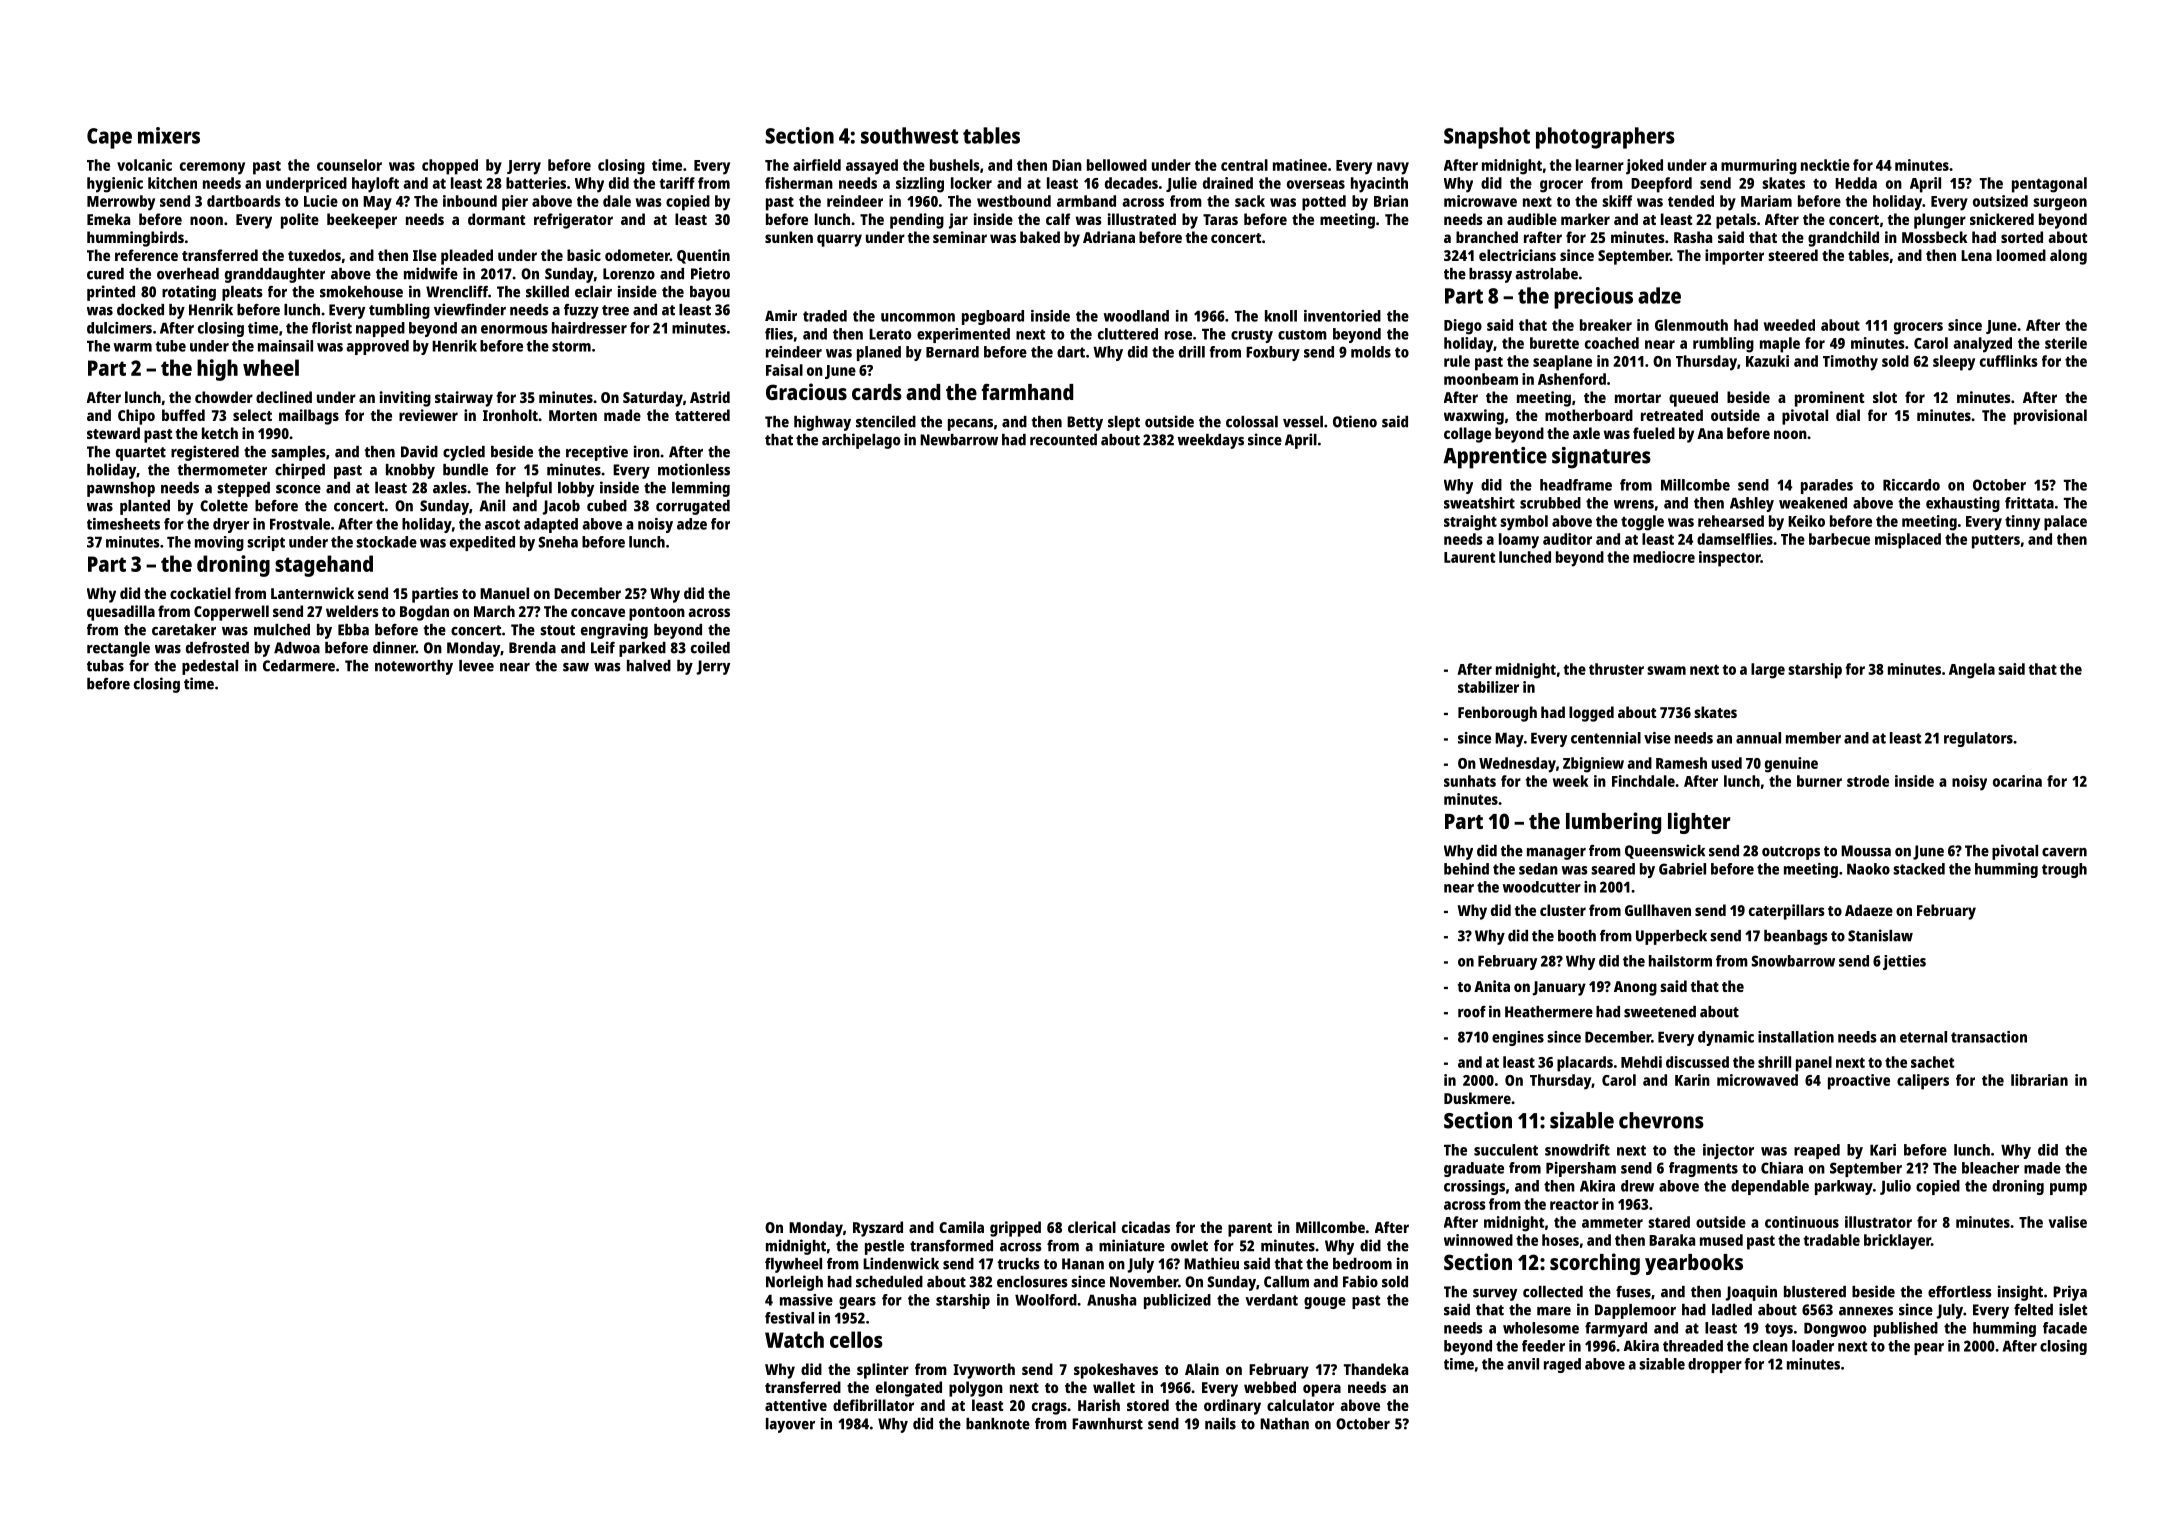  I want to click on Ryszard, so click(878, 1229).
